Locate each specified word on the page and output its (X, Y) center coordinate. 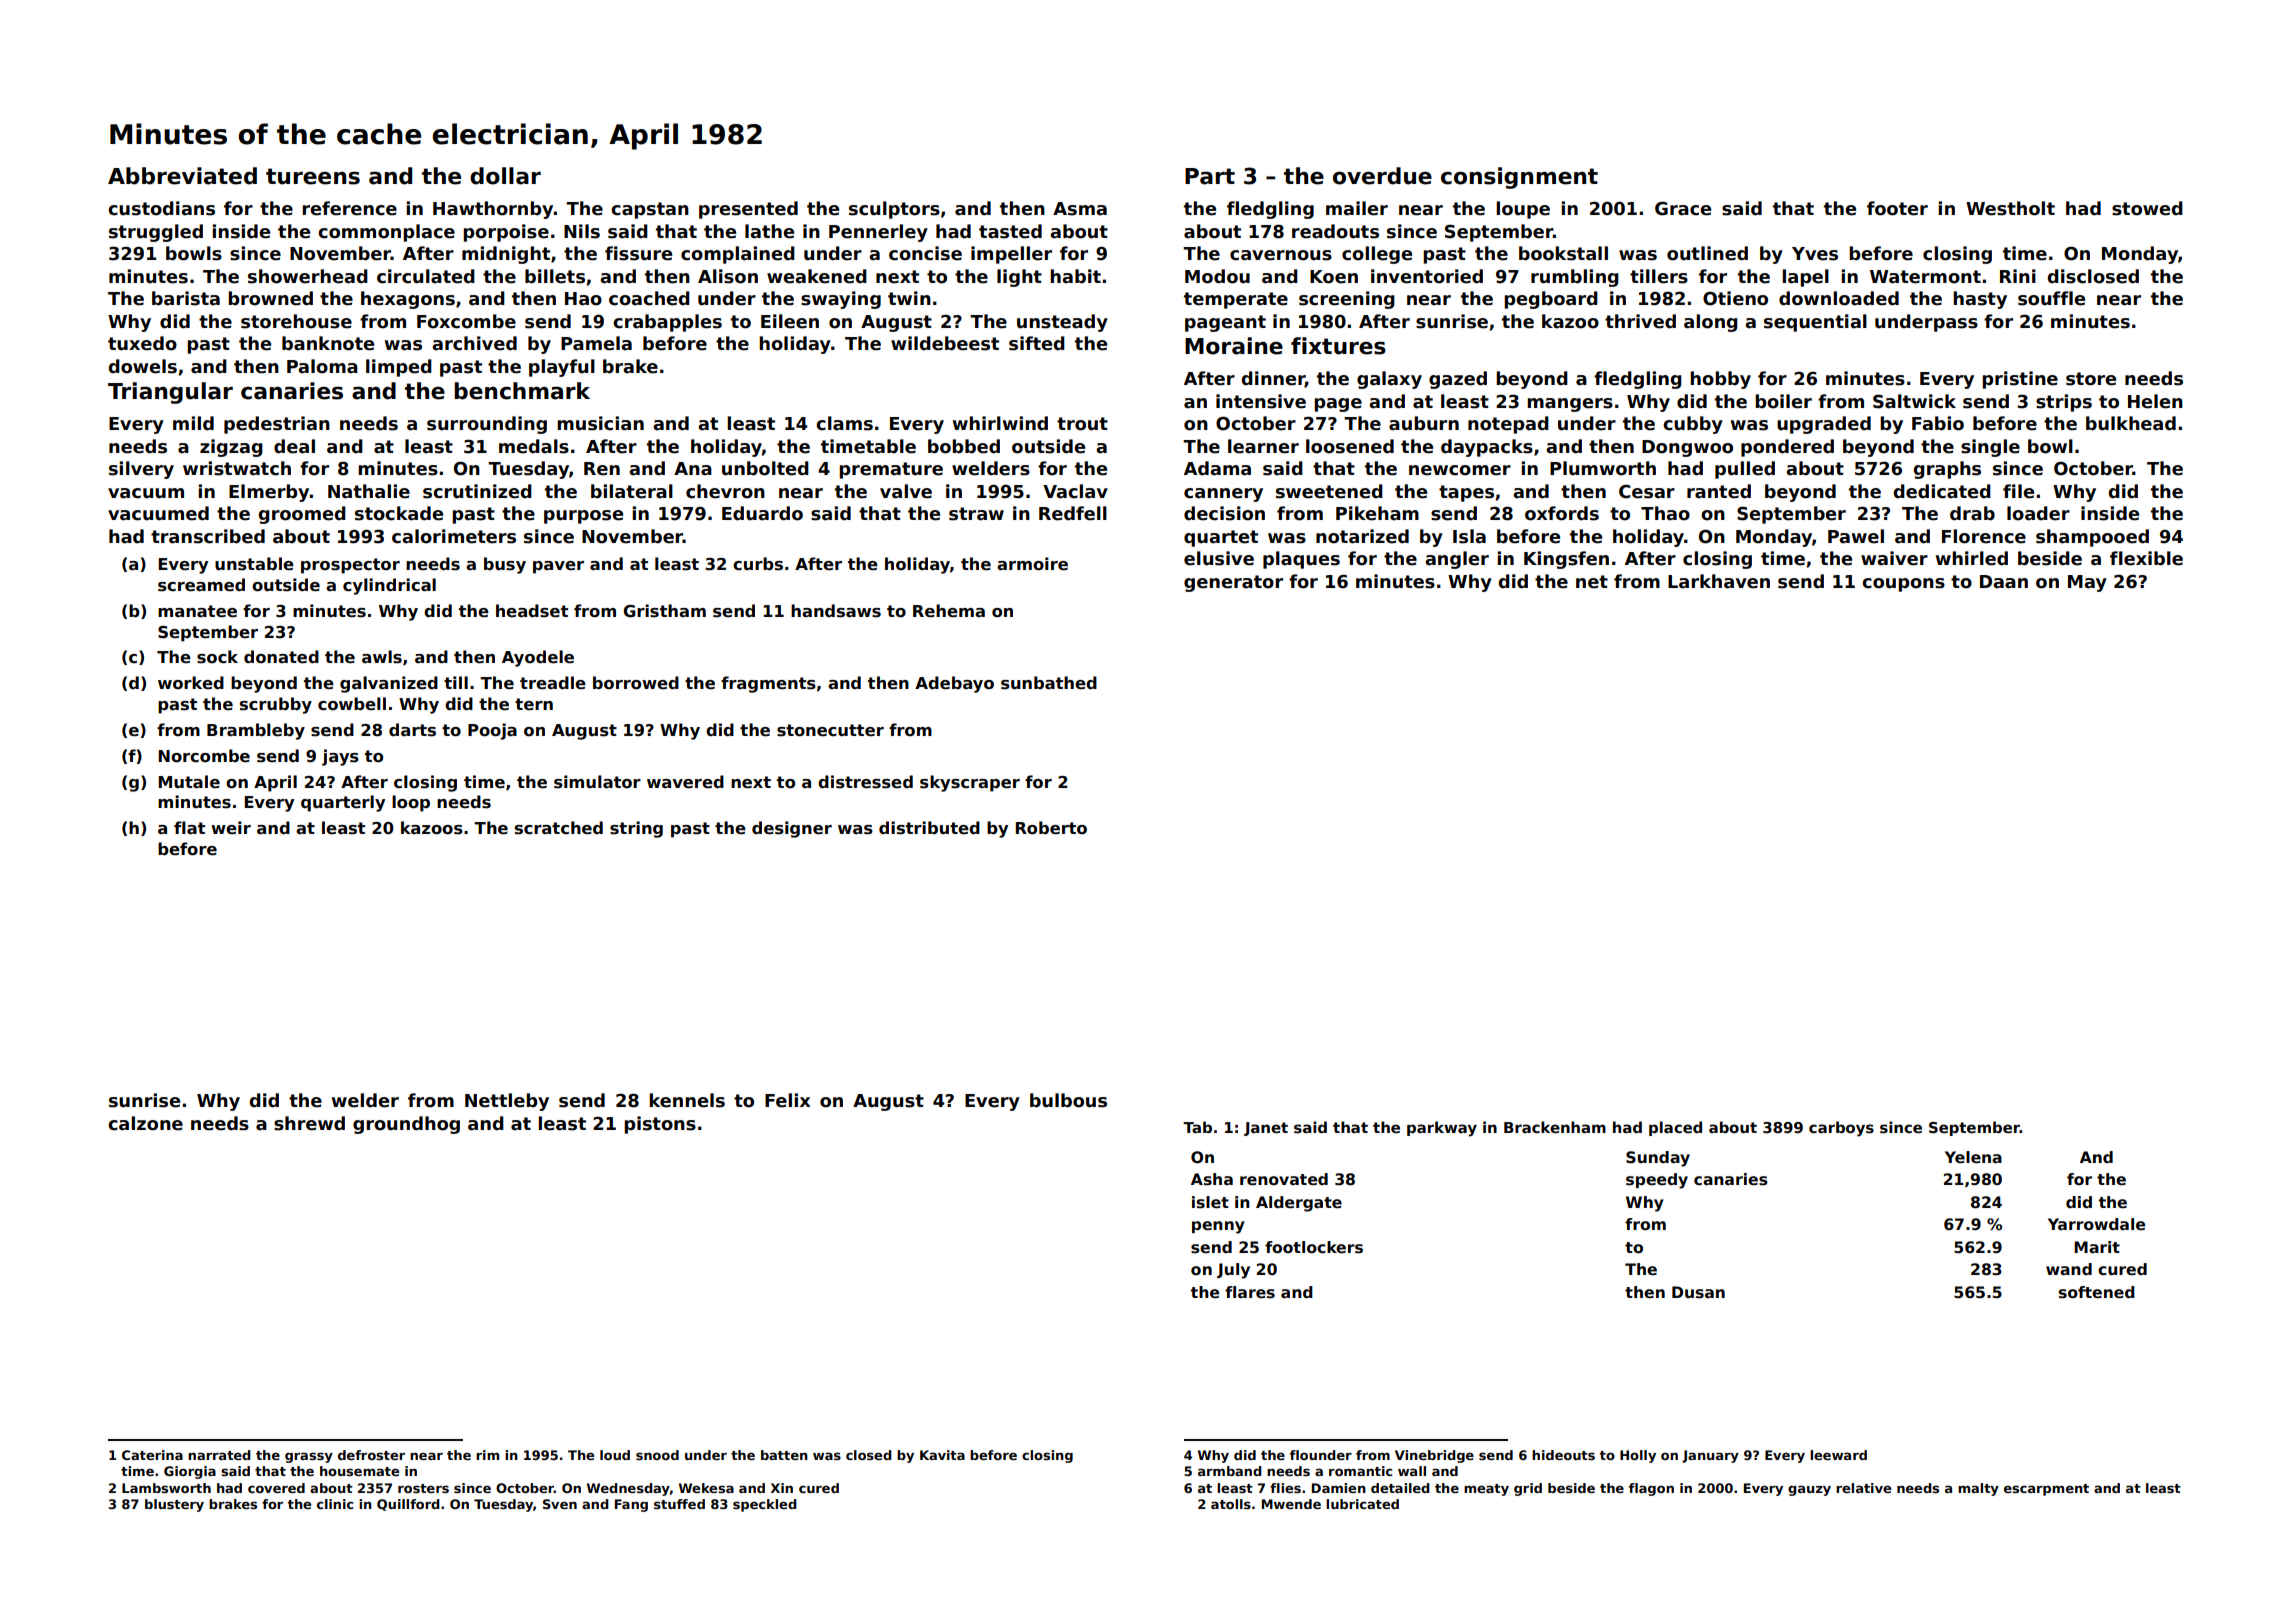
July (1233, 1271)
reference (349, 208)
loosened (1350, 446)
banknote (328, 343)
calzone (145, 1123)
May (2087, 583)
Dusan (1698, 1292)
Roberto (1051, 828)
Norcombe (204, 756)
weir (231, 828)
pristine (2020, 380)
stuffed (679, 1504)
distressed (865, 782)
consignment (1519, 178)
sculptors (894, 210)
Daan (2004, 582)
